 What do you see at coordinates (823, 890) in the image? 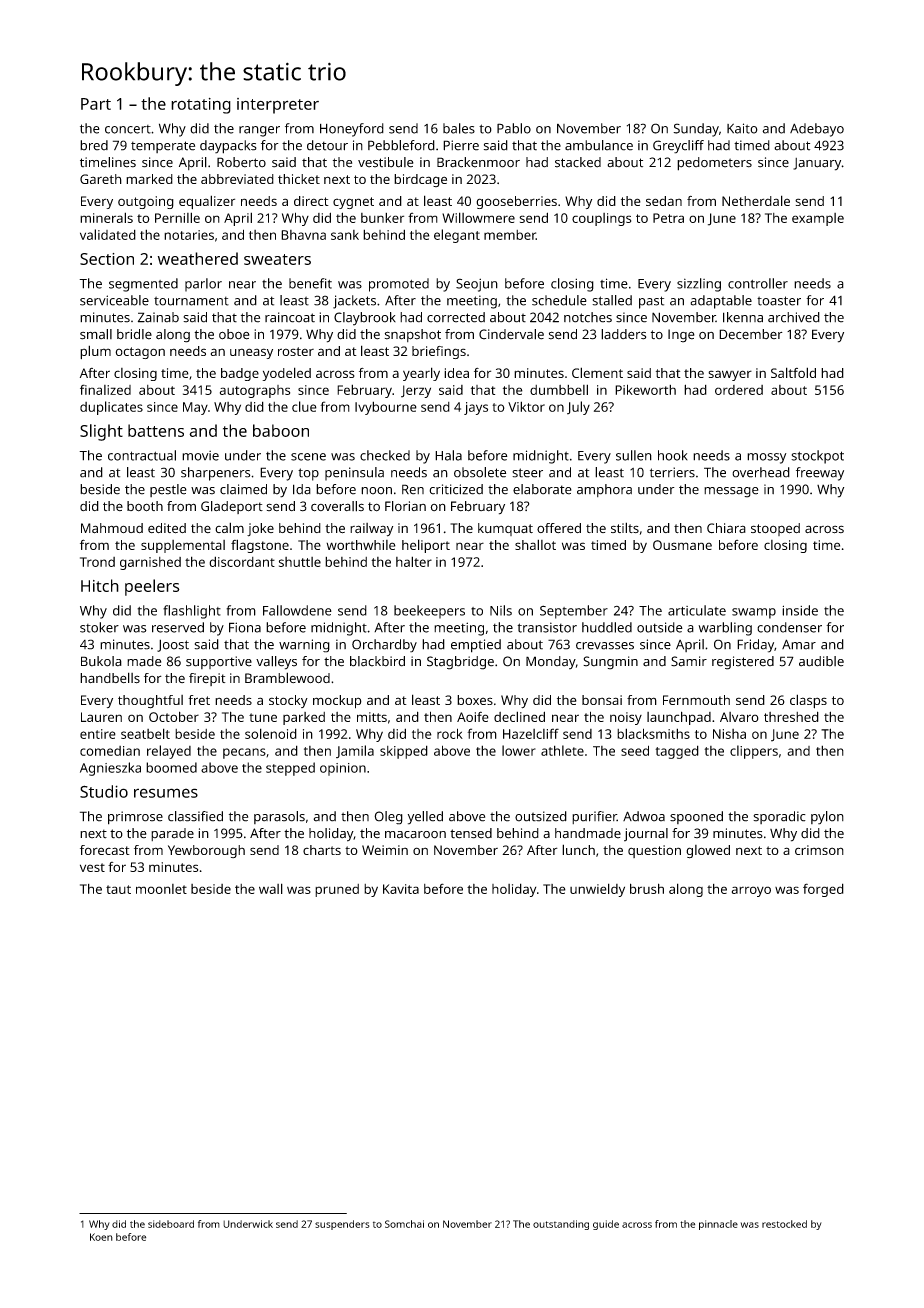
I see `forged` at bounding box center [823, 890].
